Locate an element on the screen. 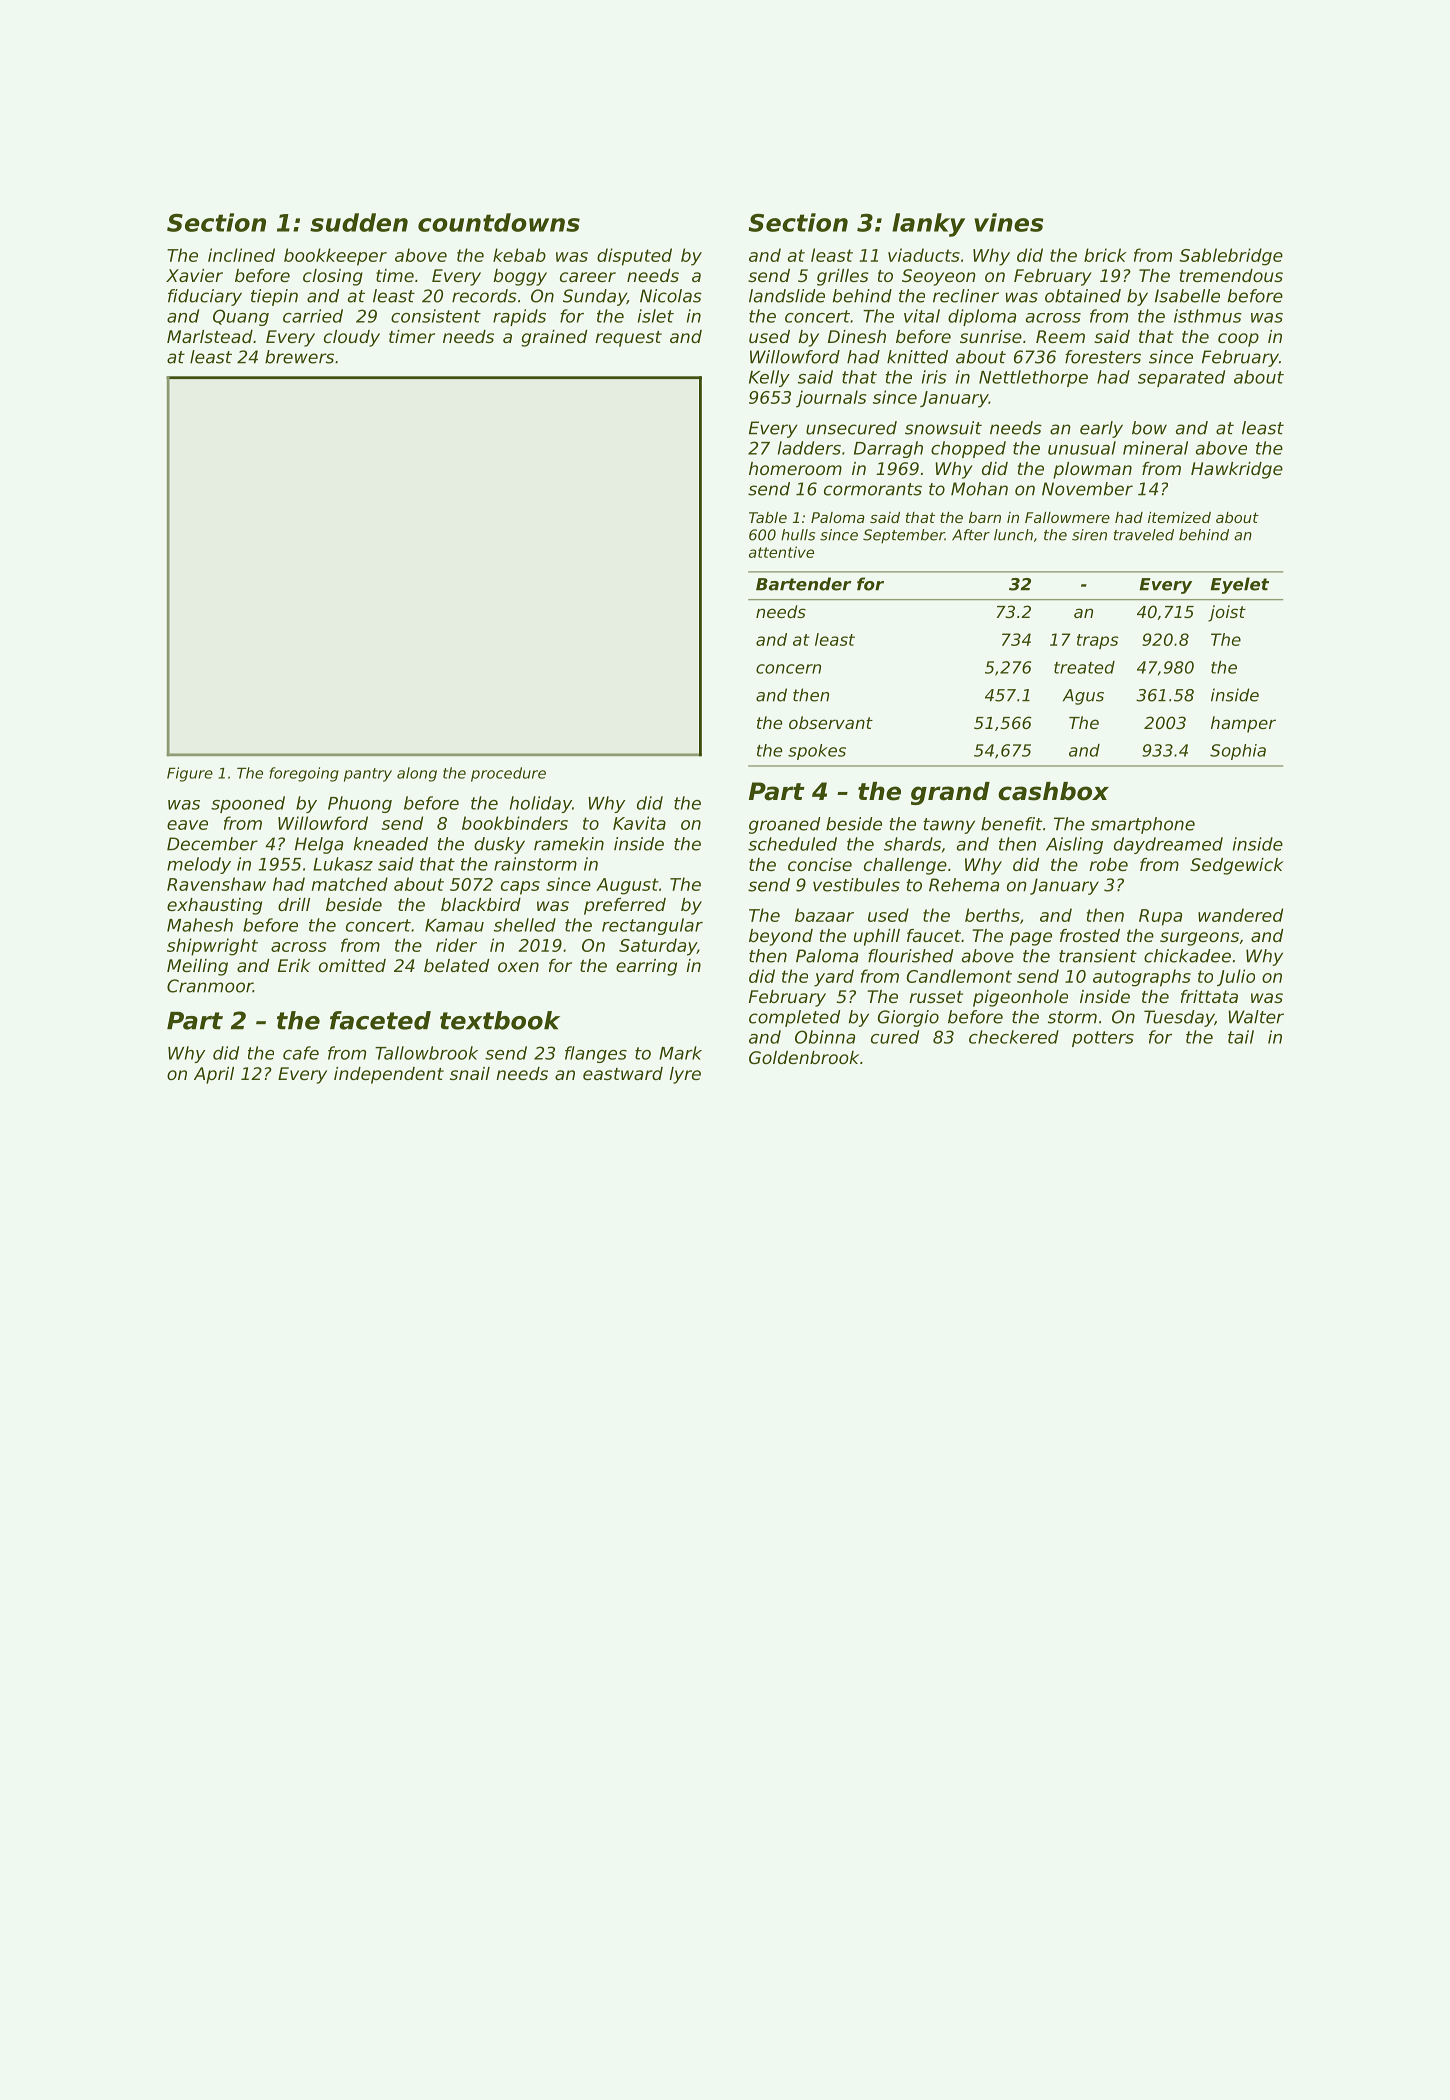 This screenshot has height=2100, width=1450. obtained is located at coordinates (1083, 296).
